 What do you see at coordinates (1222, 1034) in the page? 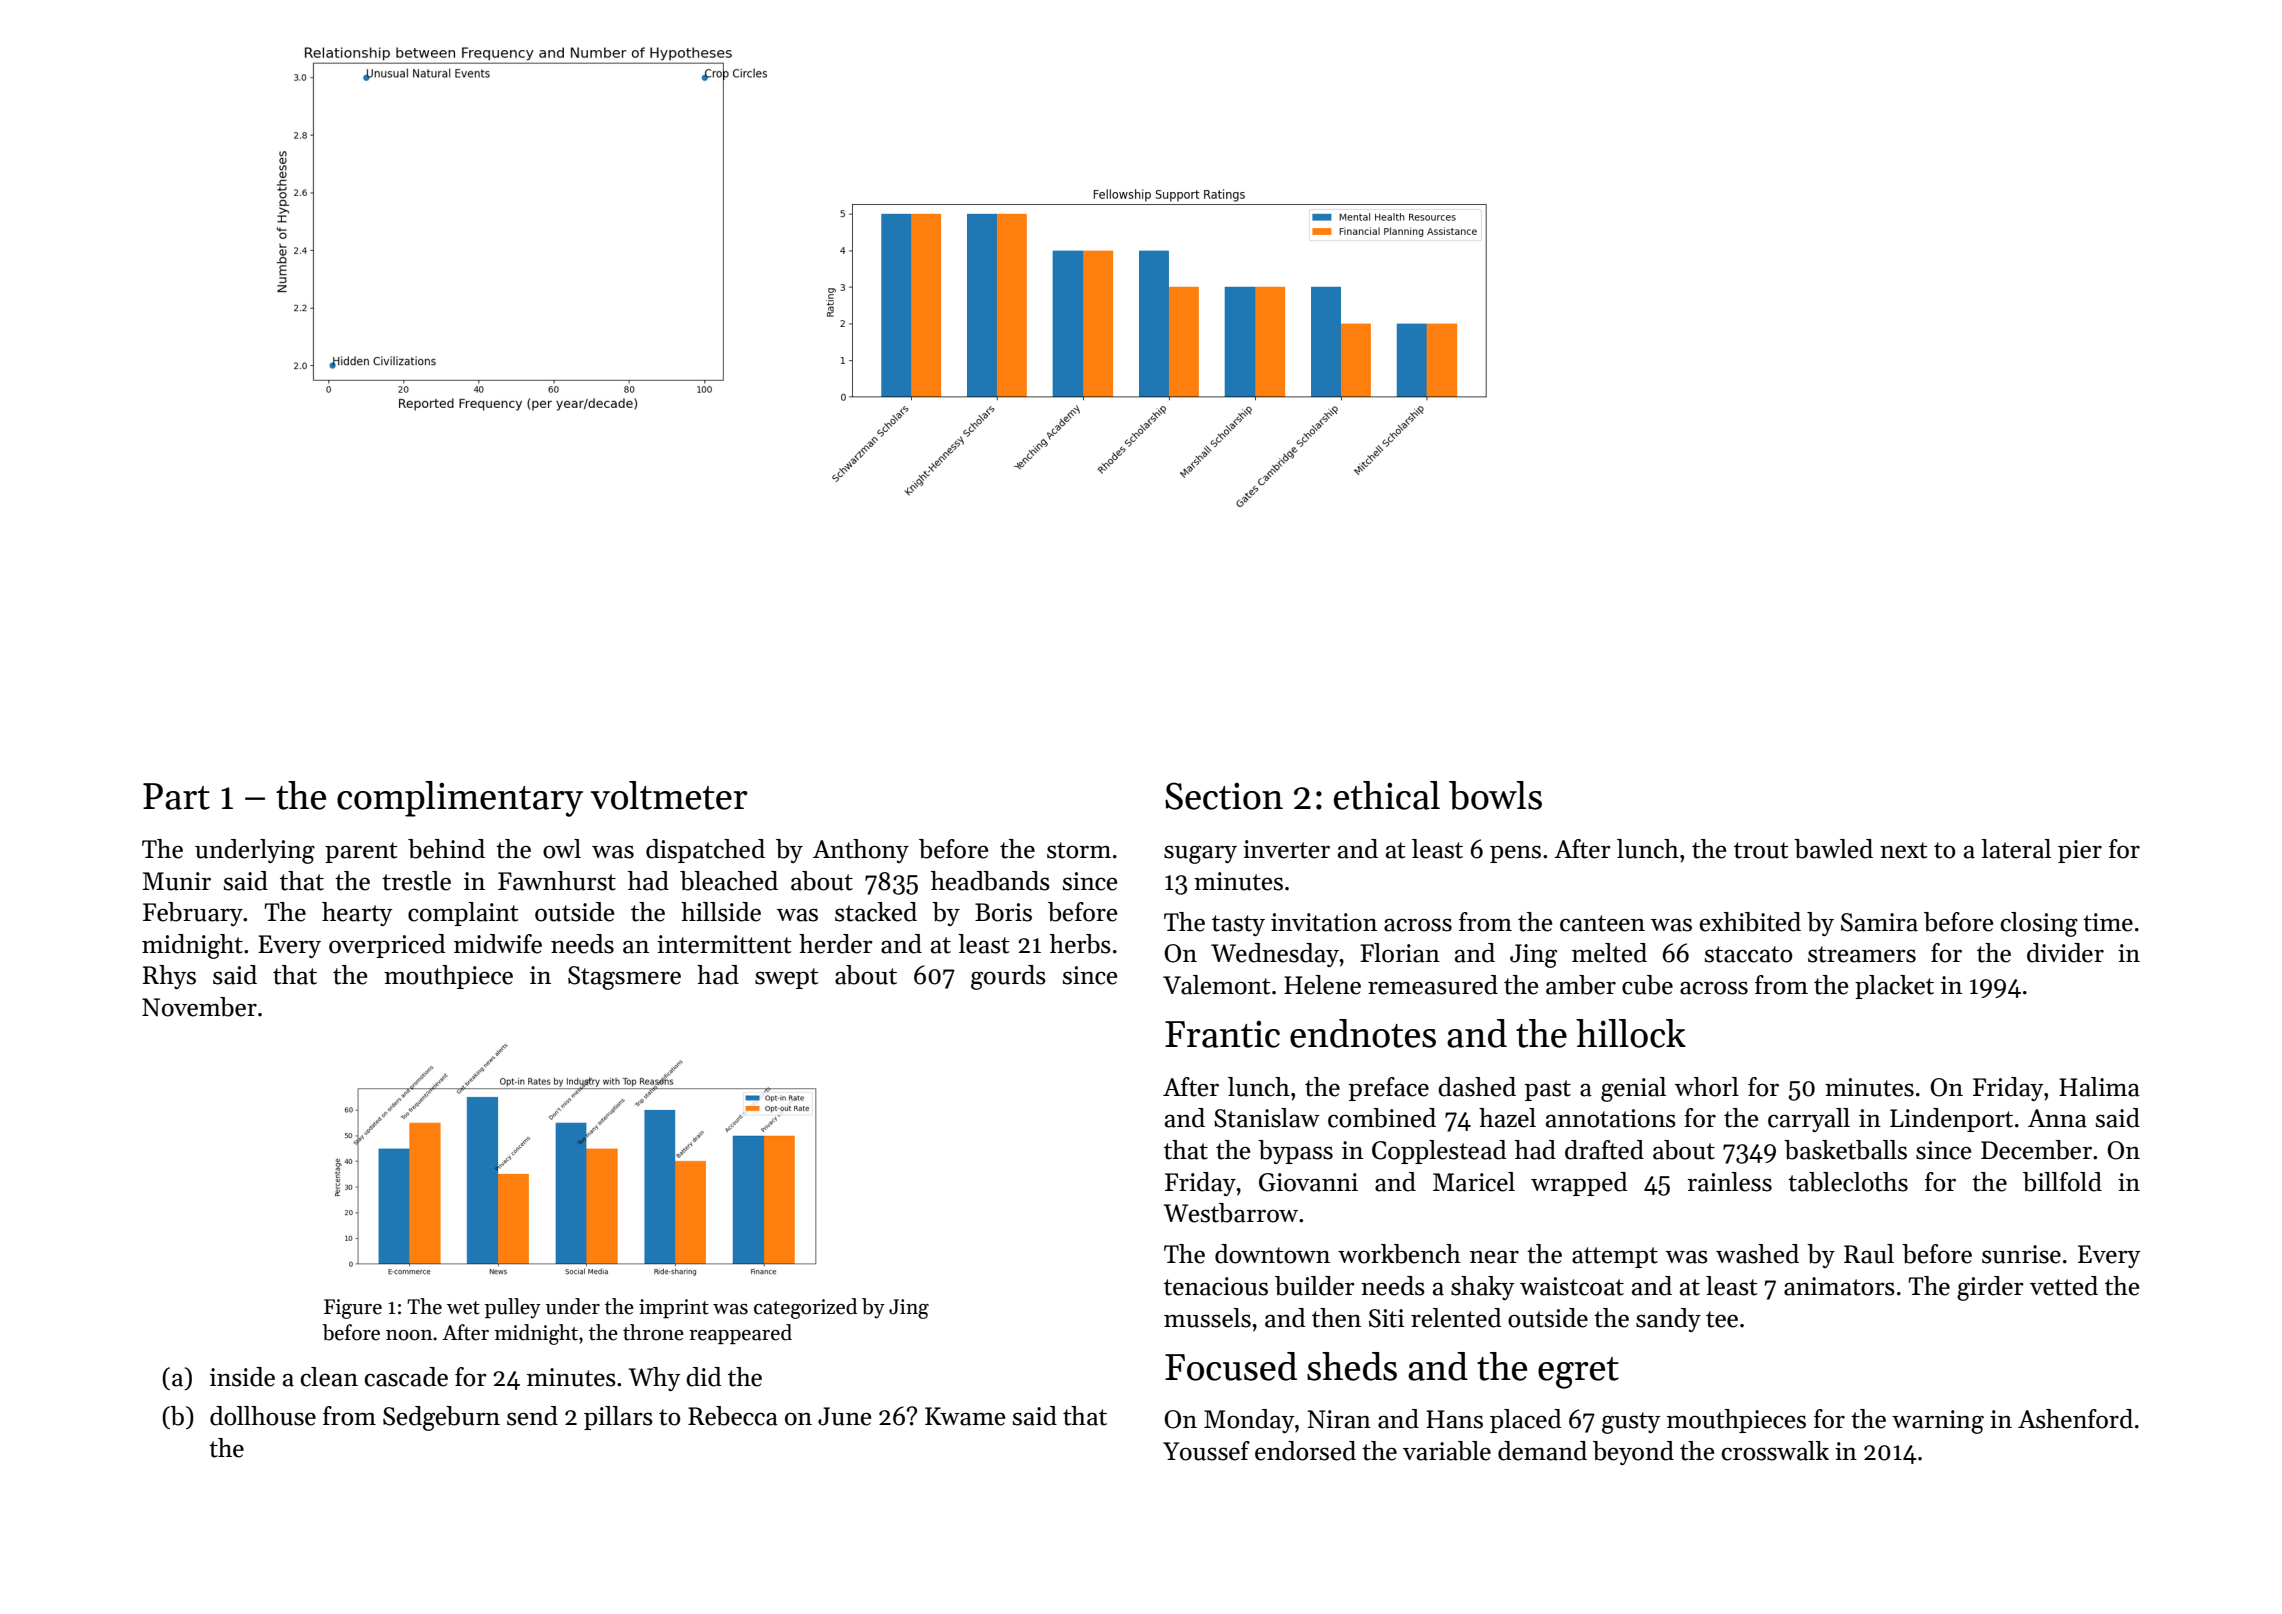
I see `Frantic` at bounding box center [1222, 1034].
